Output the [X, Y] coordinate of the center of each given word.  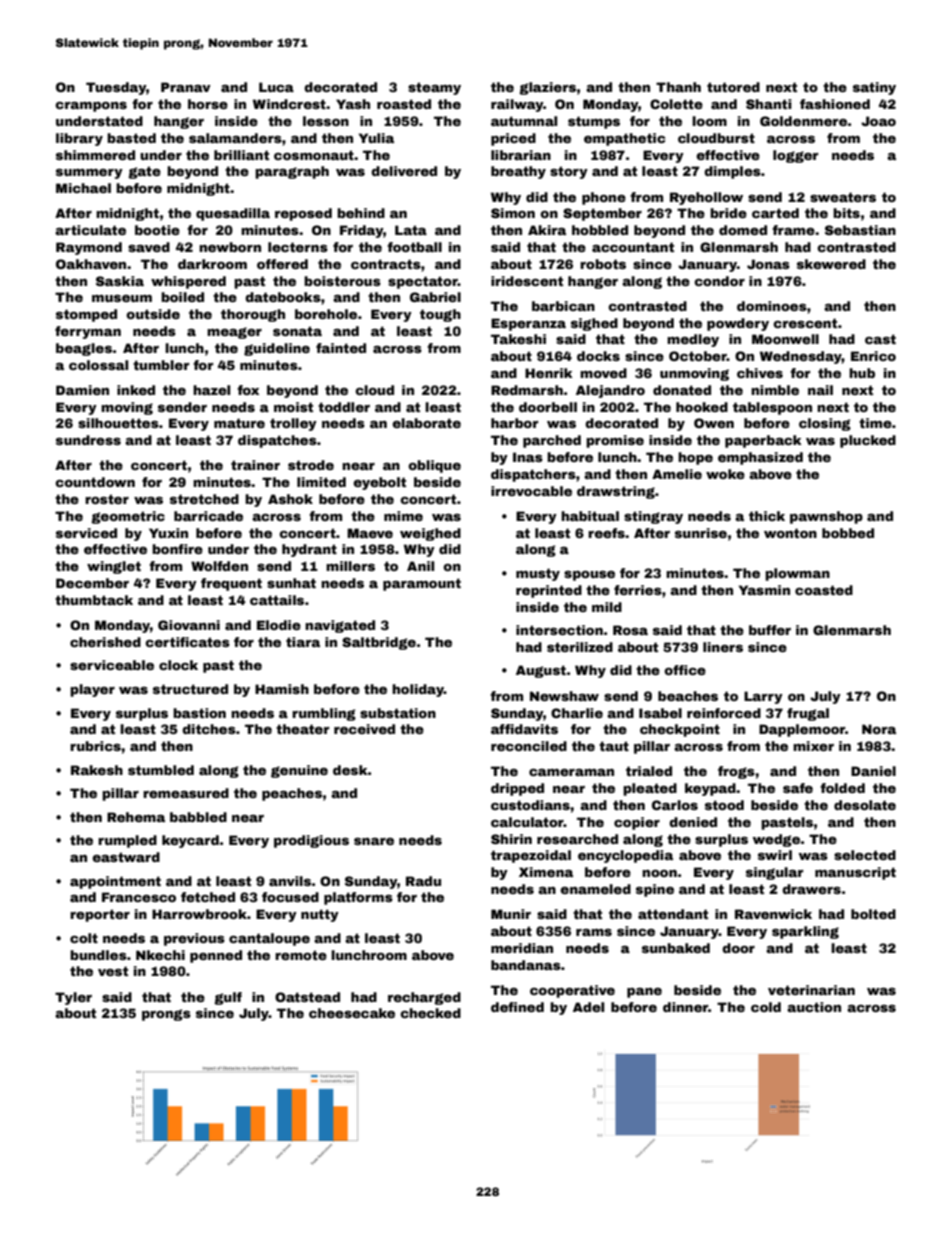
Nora [879, 729]
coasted [824, 590]
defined [517, 1007]
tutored [733, 87]
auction [814, 1007]
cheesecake [352, 1013]
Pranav [186, 87]
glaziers [547, 88]
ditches [209, 729]
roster [107, 499]
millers [350, 566]
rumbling [324, 714]
